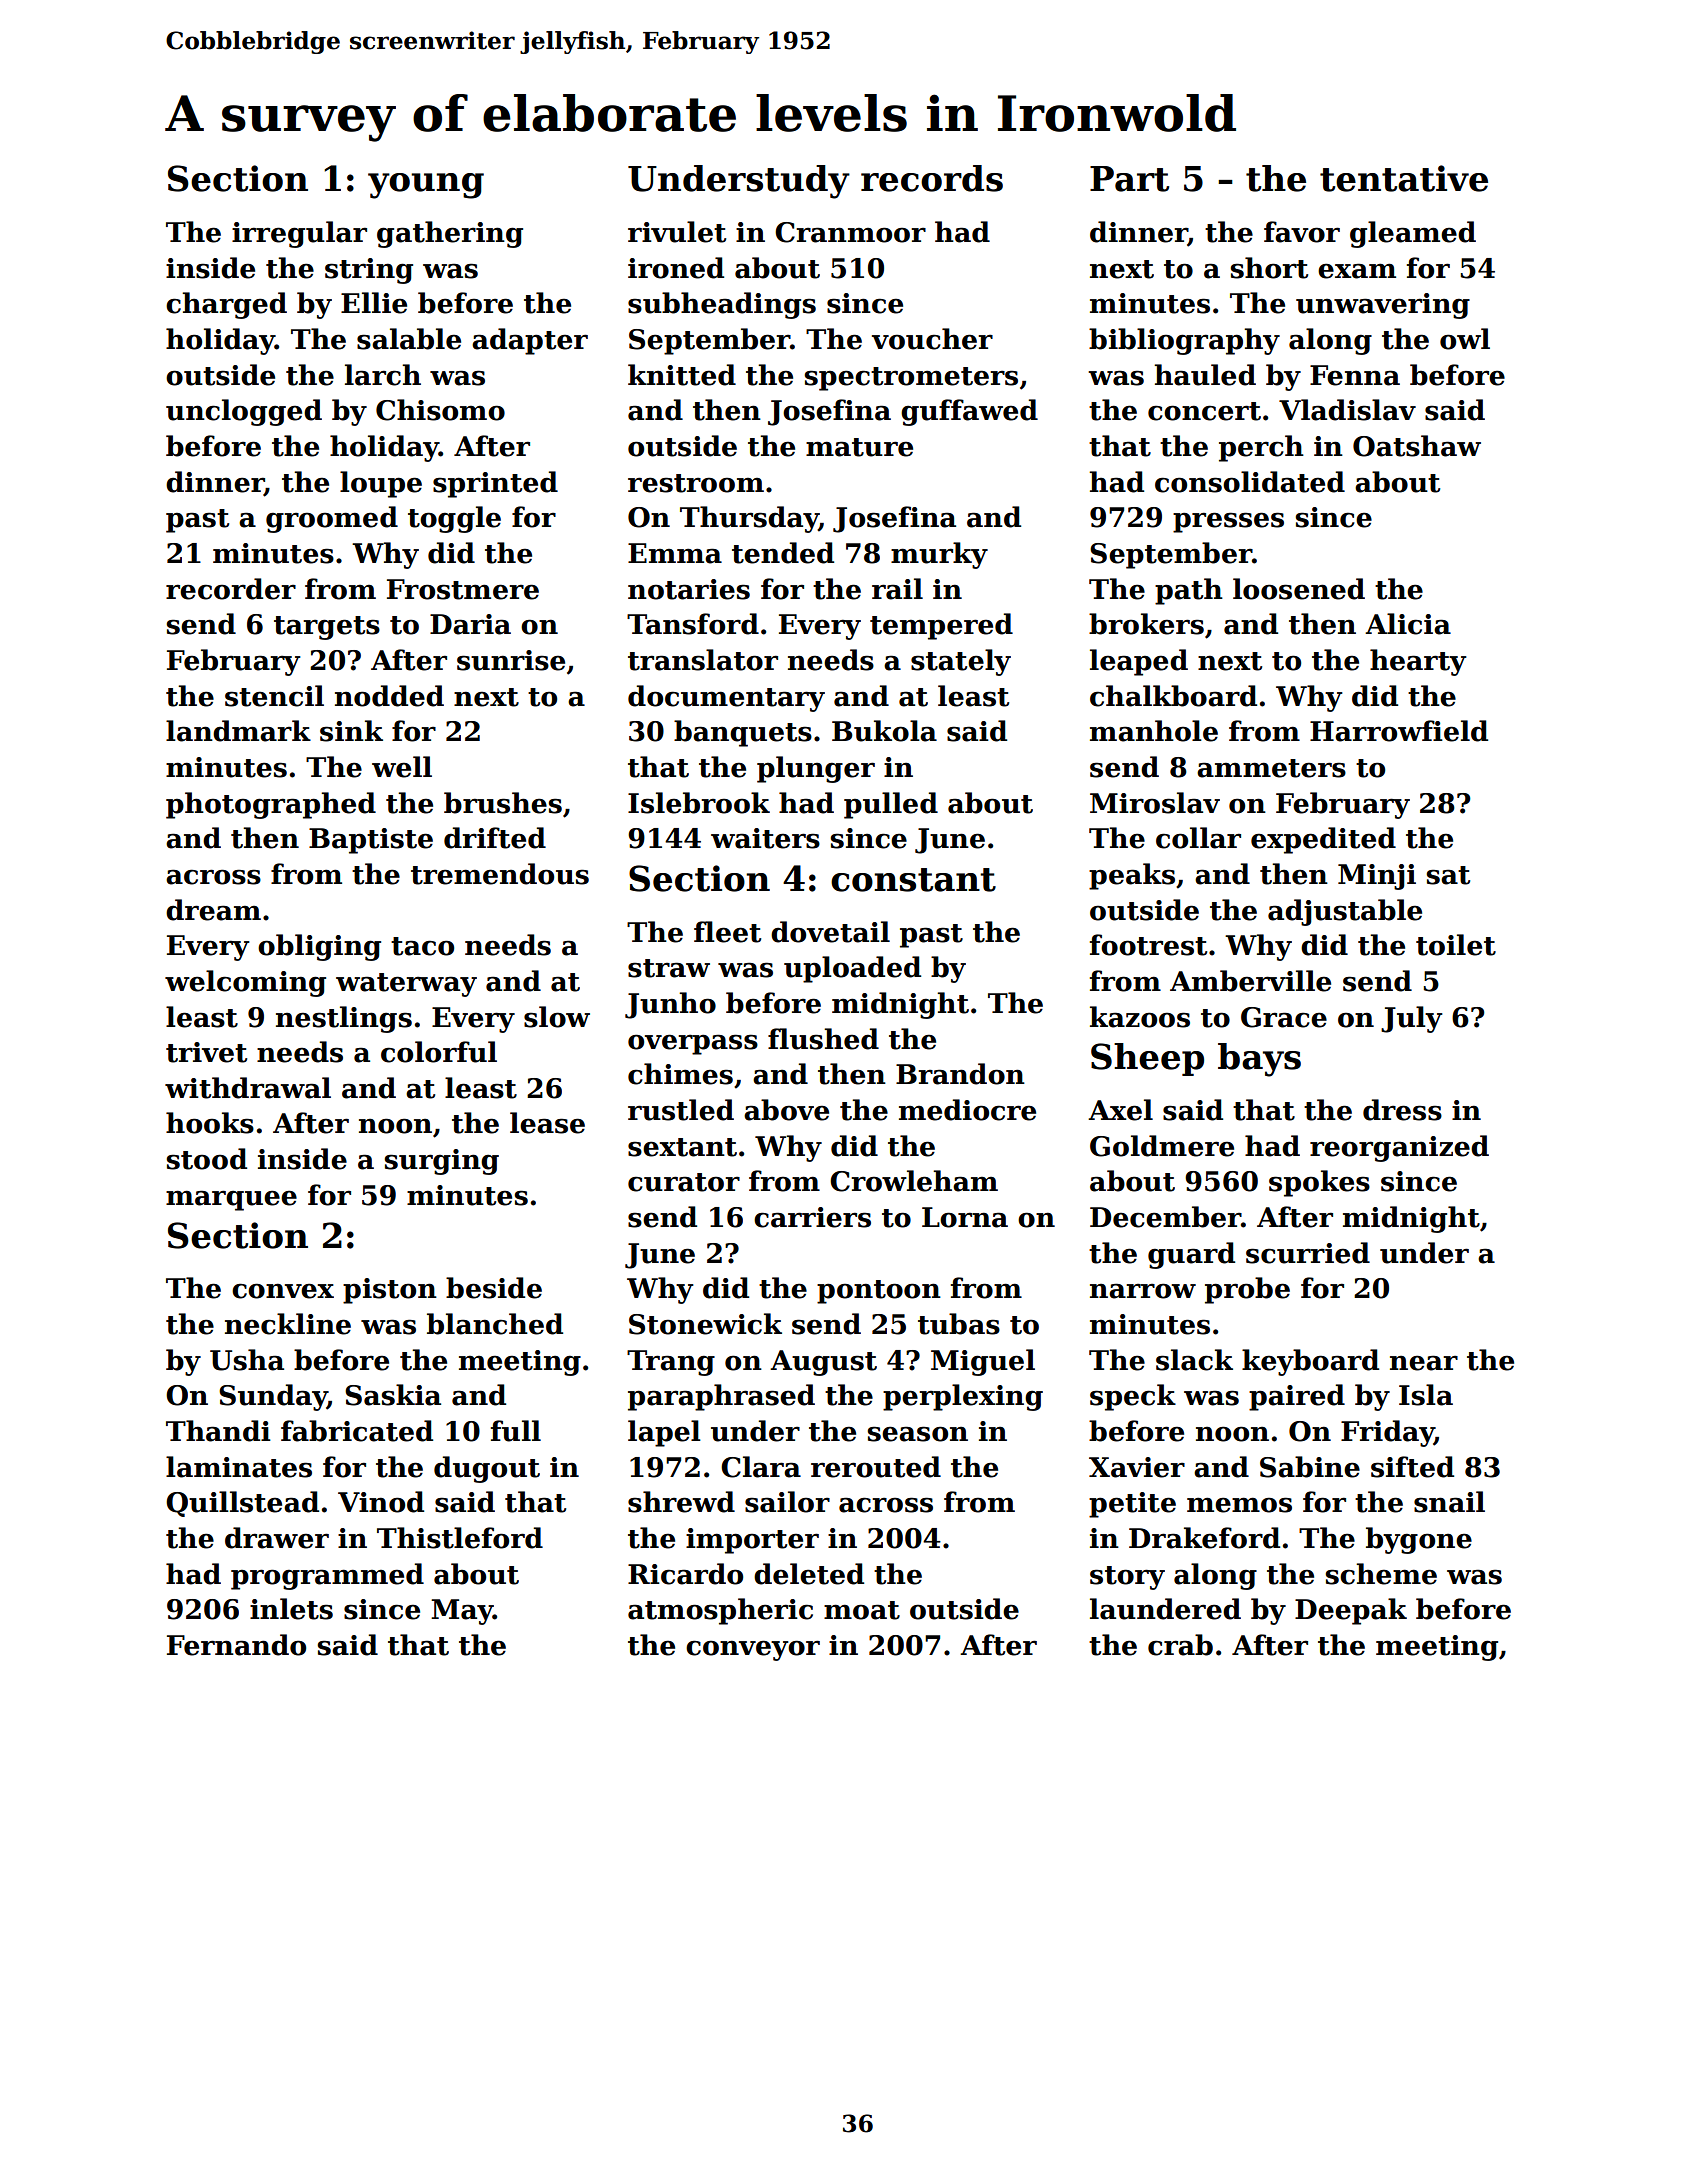 The image size is (1683, 2178). What do you see at coordinates (1404, 178) in the document?
I see `tentative` at bounding box center [1404, 178].
